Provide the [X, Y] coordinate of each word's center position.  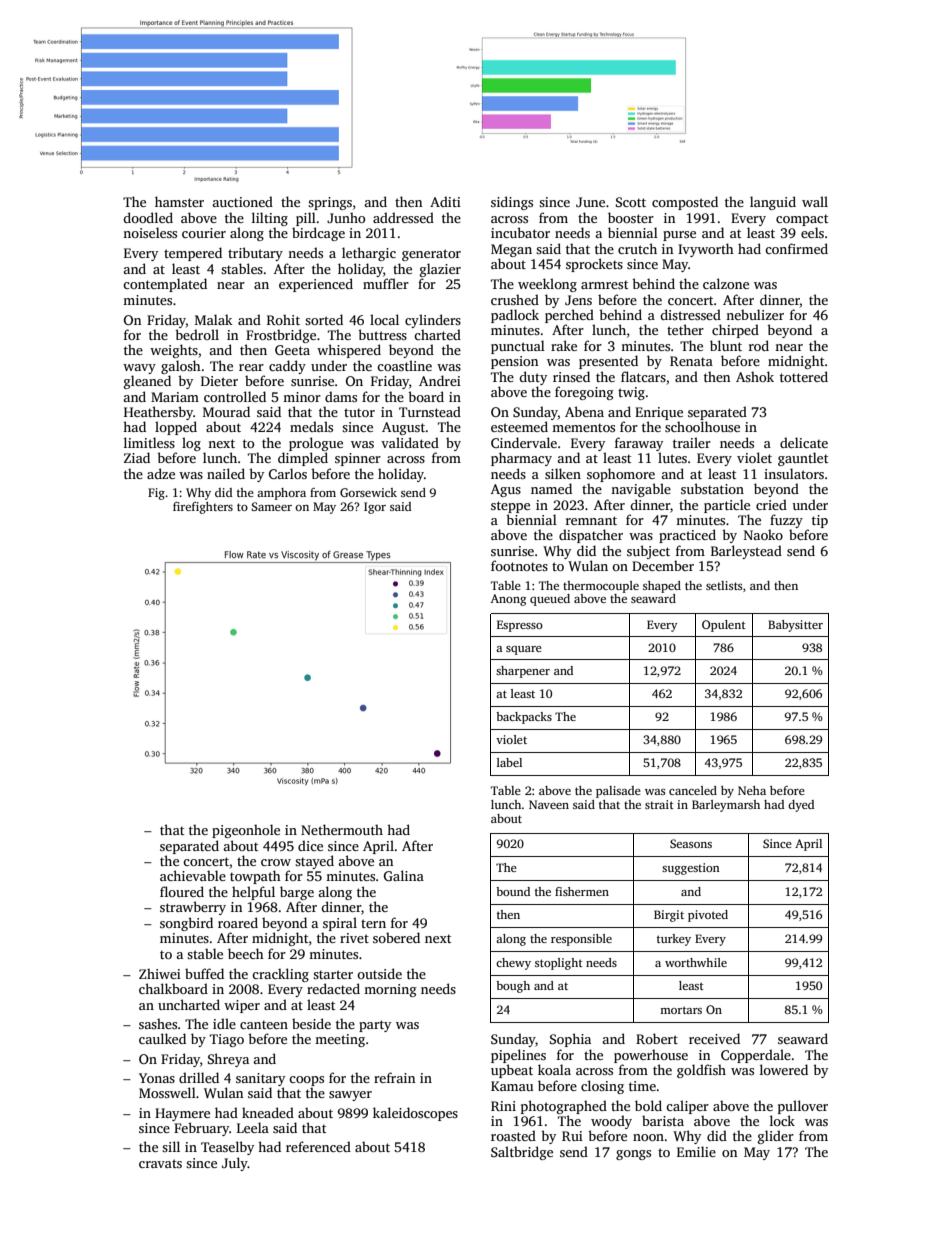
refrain [394, 1077]
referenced [318, 1146]
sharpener [523, 672]
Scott [631, 202]
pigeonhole [246, 831]
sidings [512, 203]
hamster [179, 201]
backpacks [524, 718]
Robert [657, 1038]
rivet [354, 938]
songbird [186, 924]
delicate [804, 442]
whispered [349, 351]
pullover [803, 1107]
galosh [181, 367]
